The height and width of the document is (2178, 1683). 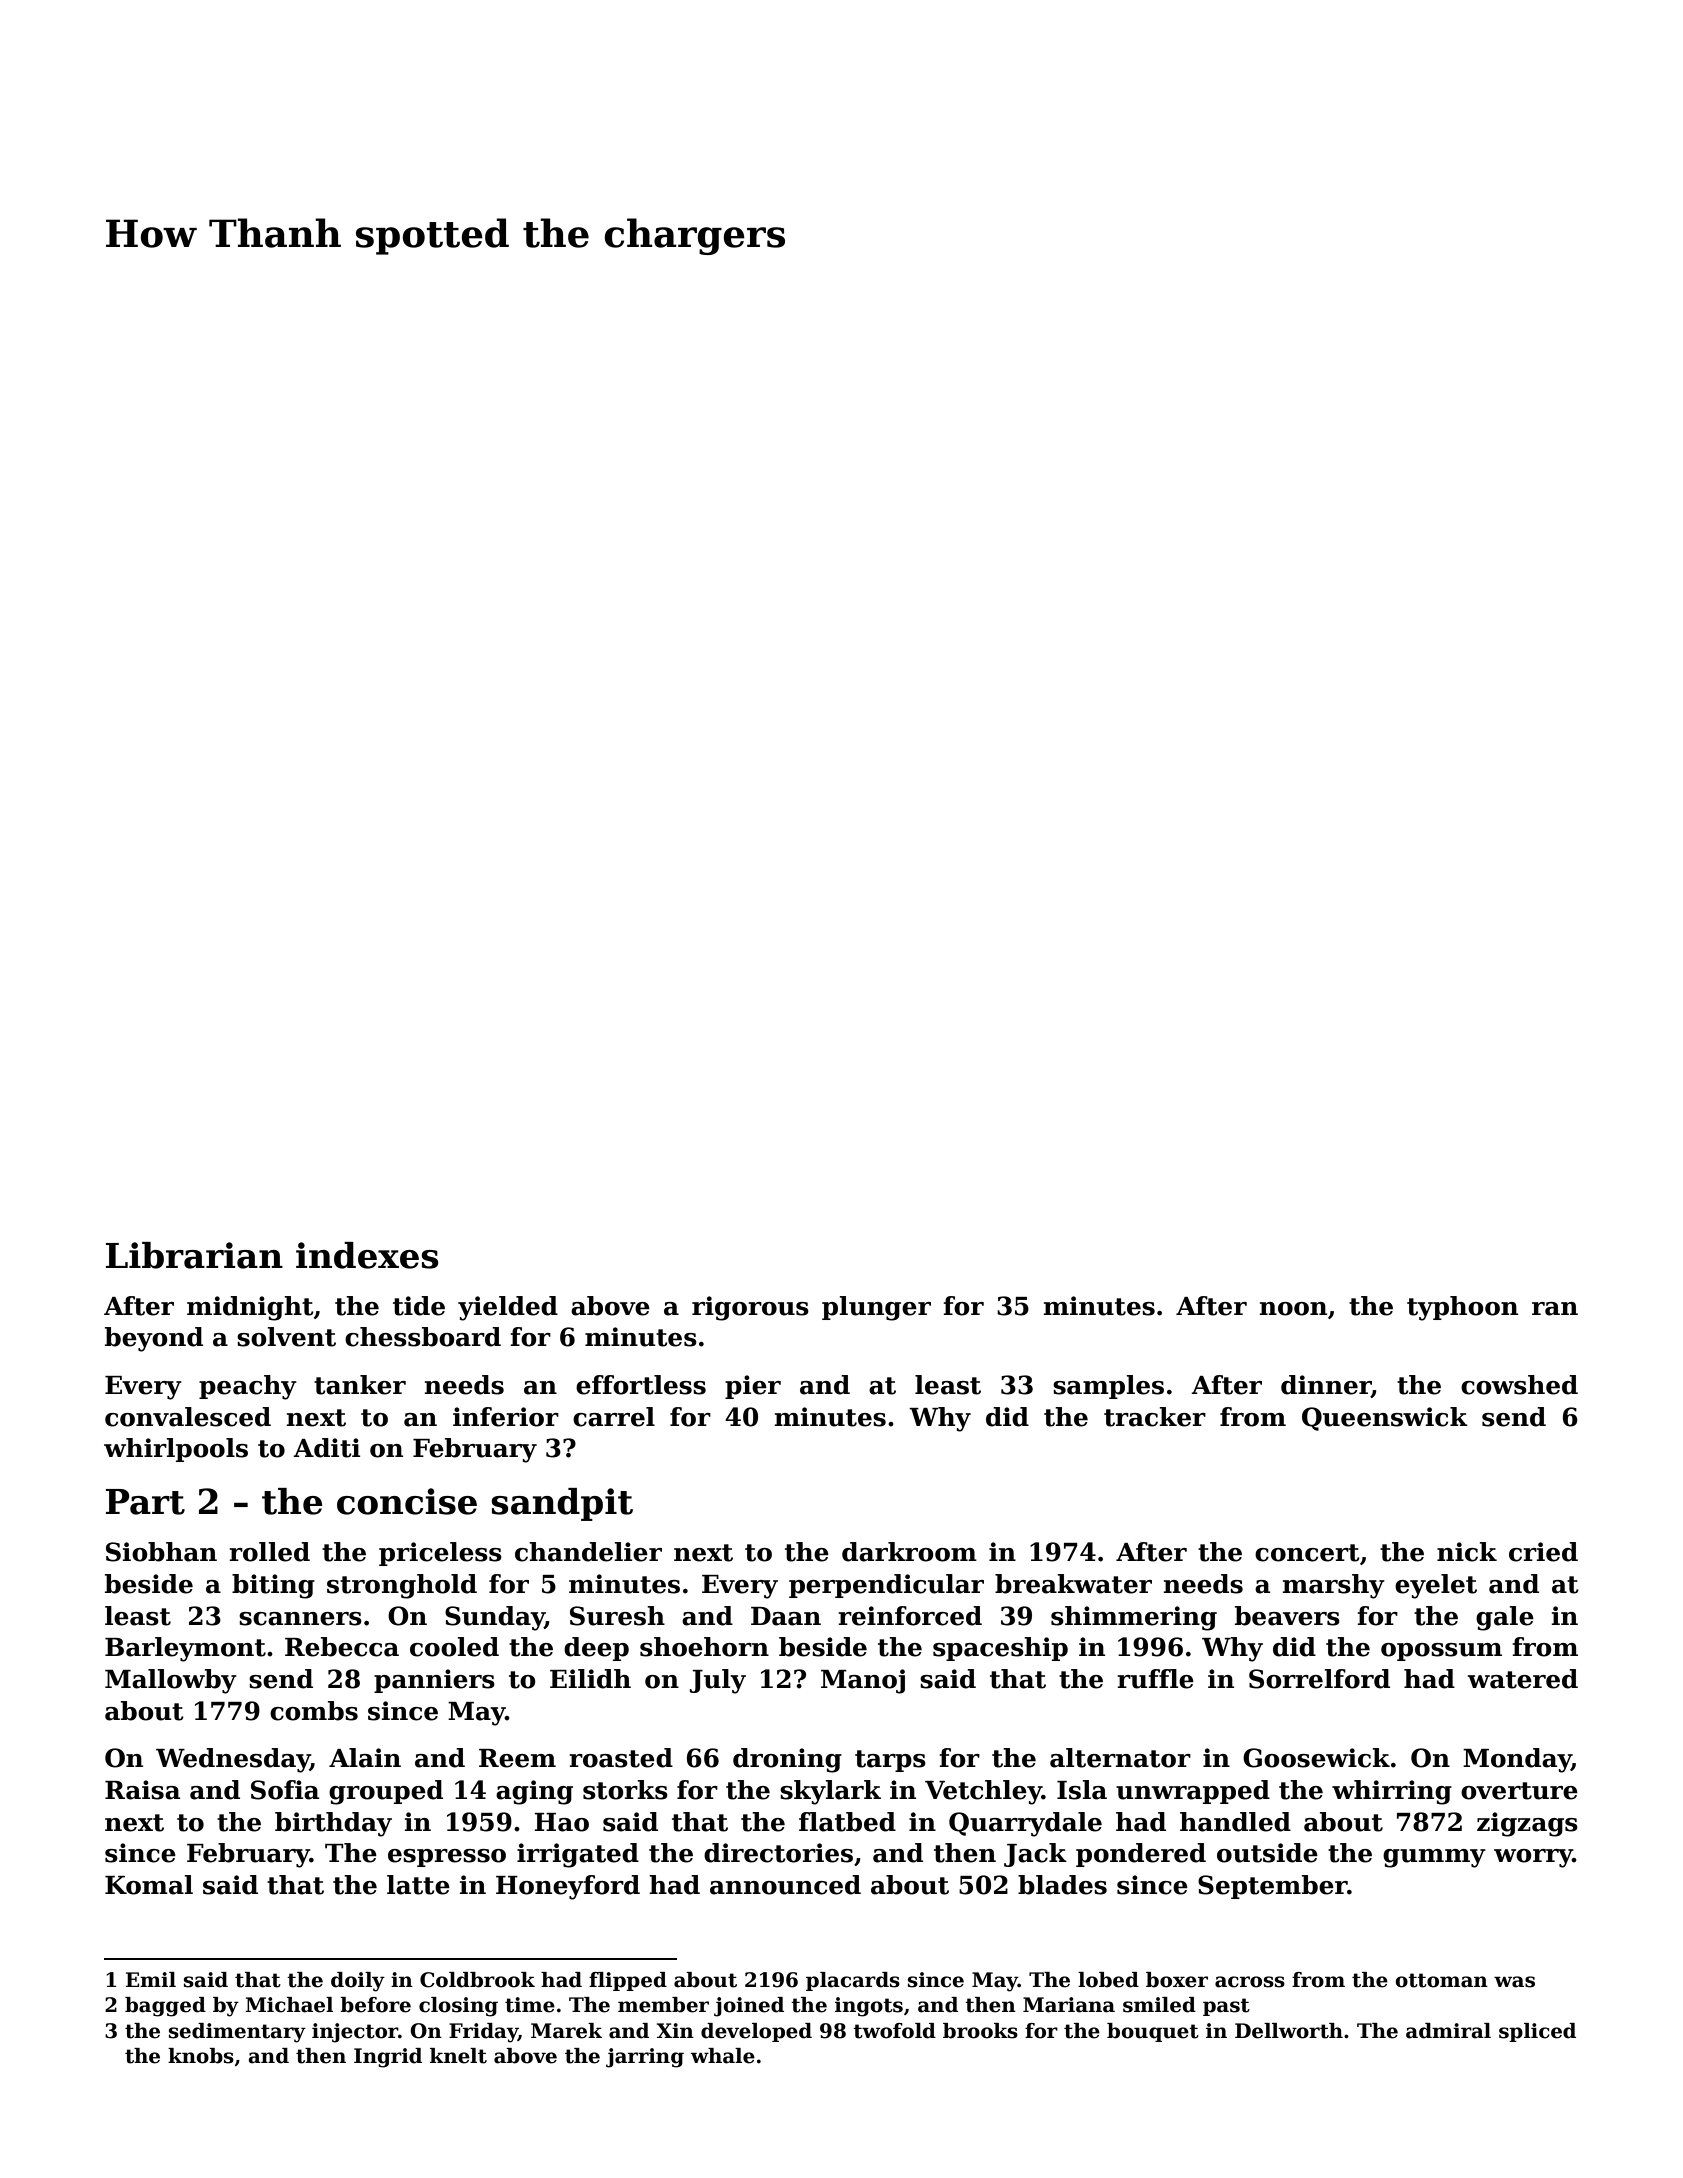 What do you see at coordinates (342, 1647) in the document?
I see `Rebecca` at bounding box center [342, 1647].
